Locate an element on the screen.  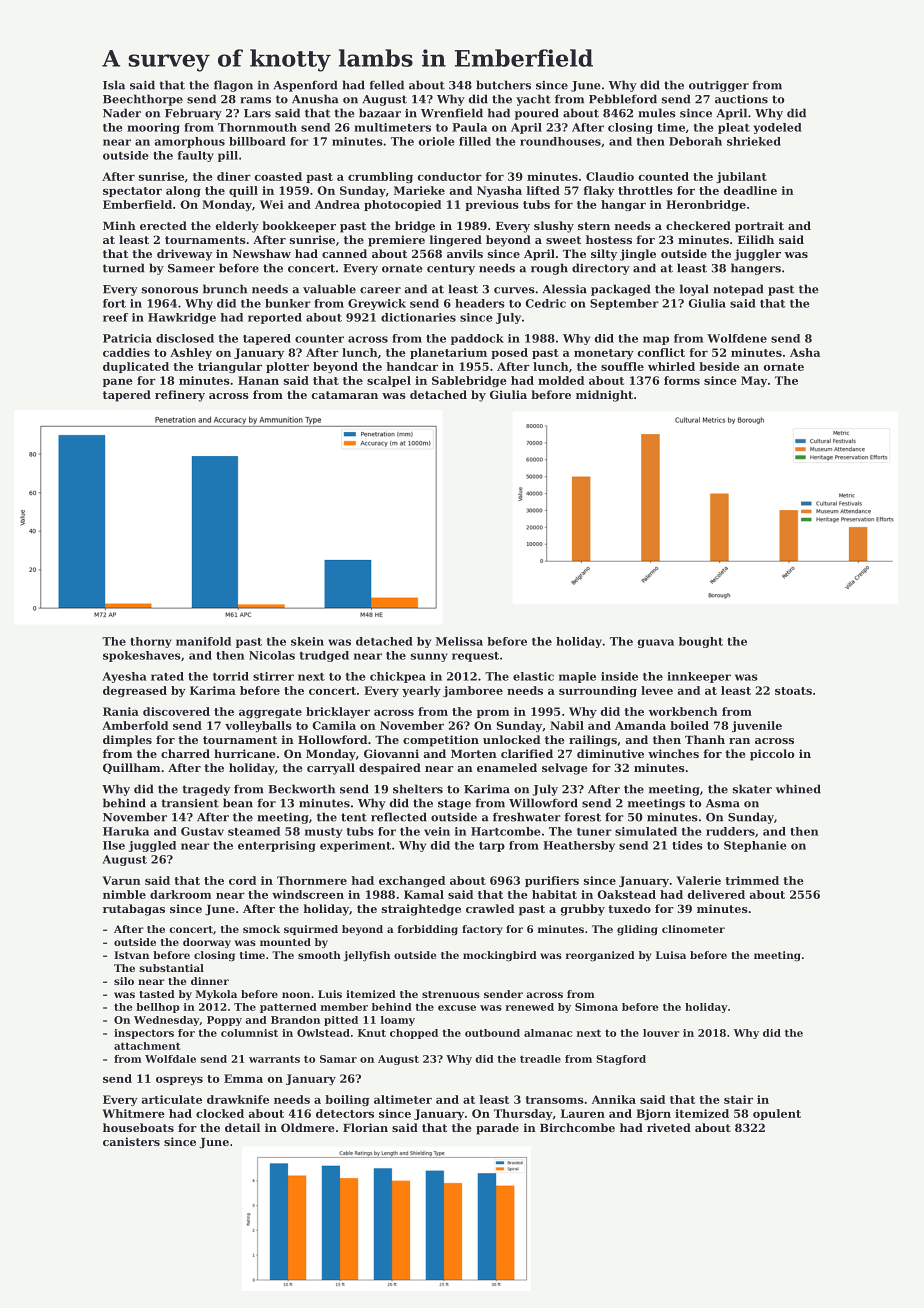
outrigger is located at coordinates (719, 86).
